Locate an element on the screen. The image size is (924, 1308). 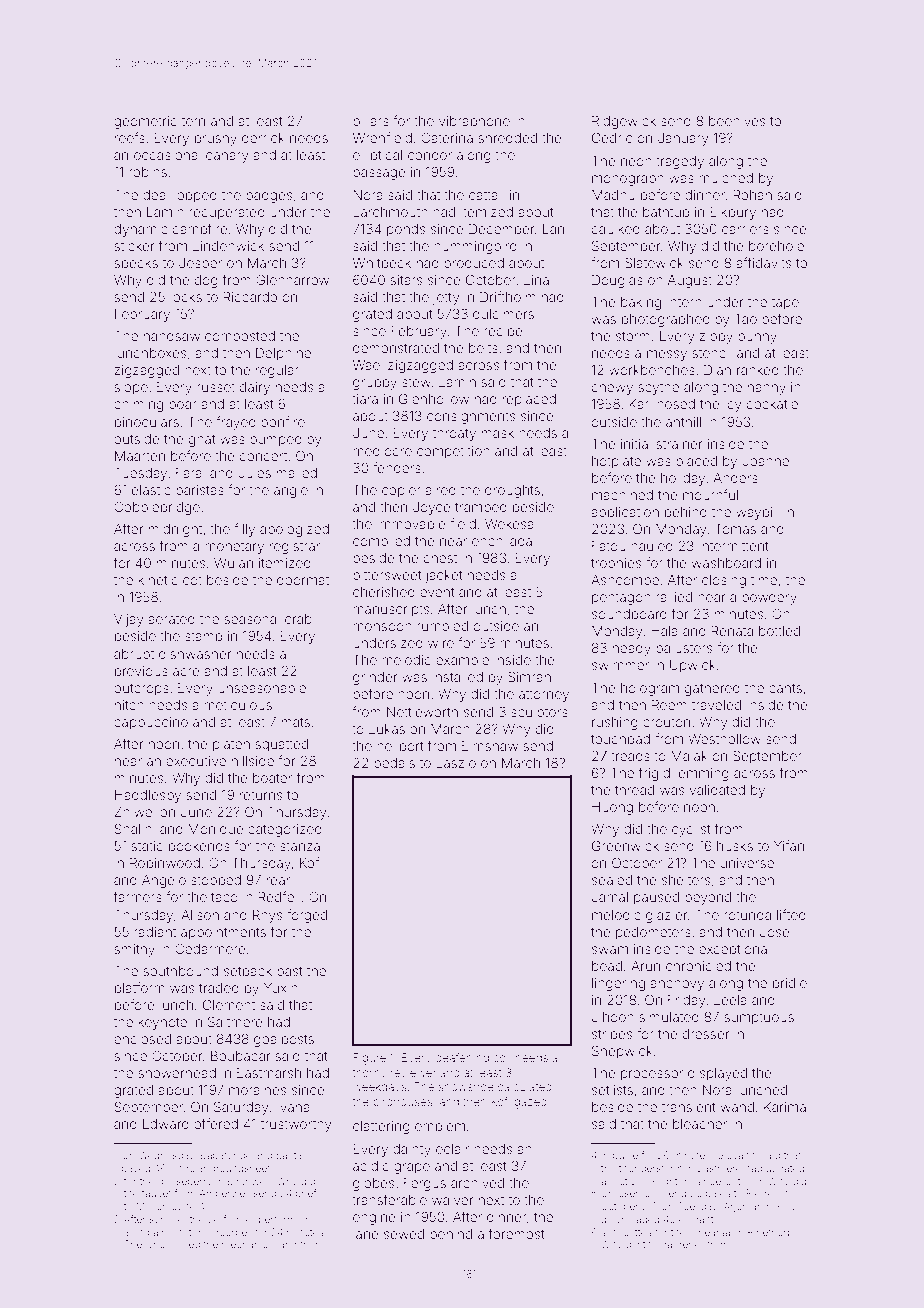
demonstrated is located at coordinates (396, 348).
